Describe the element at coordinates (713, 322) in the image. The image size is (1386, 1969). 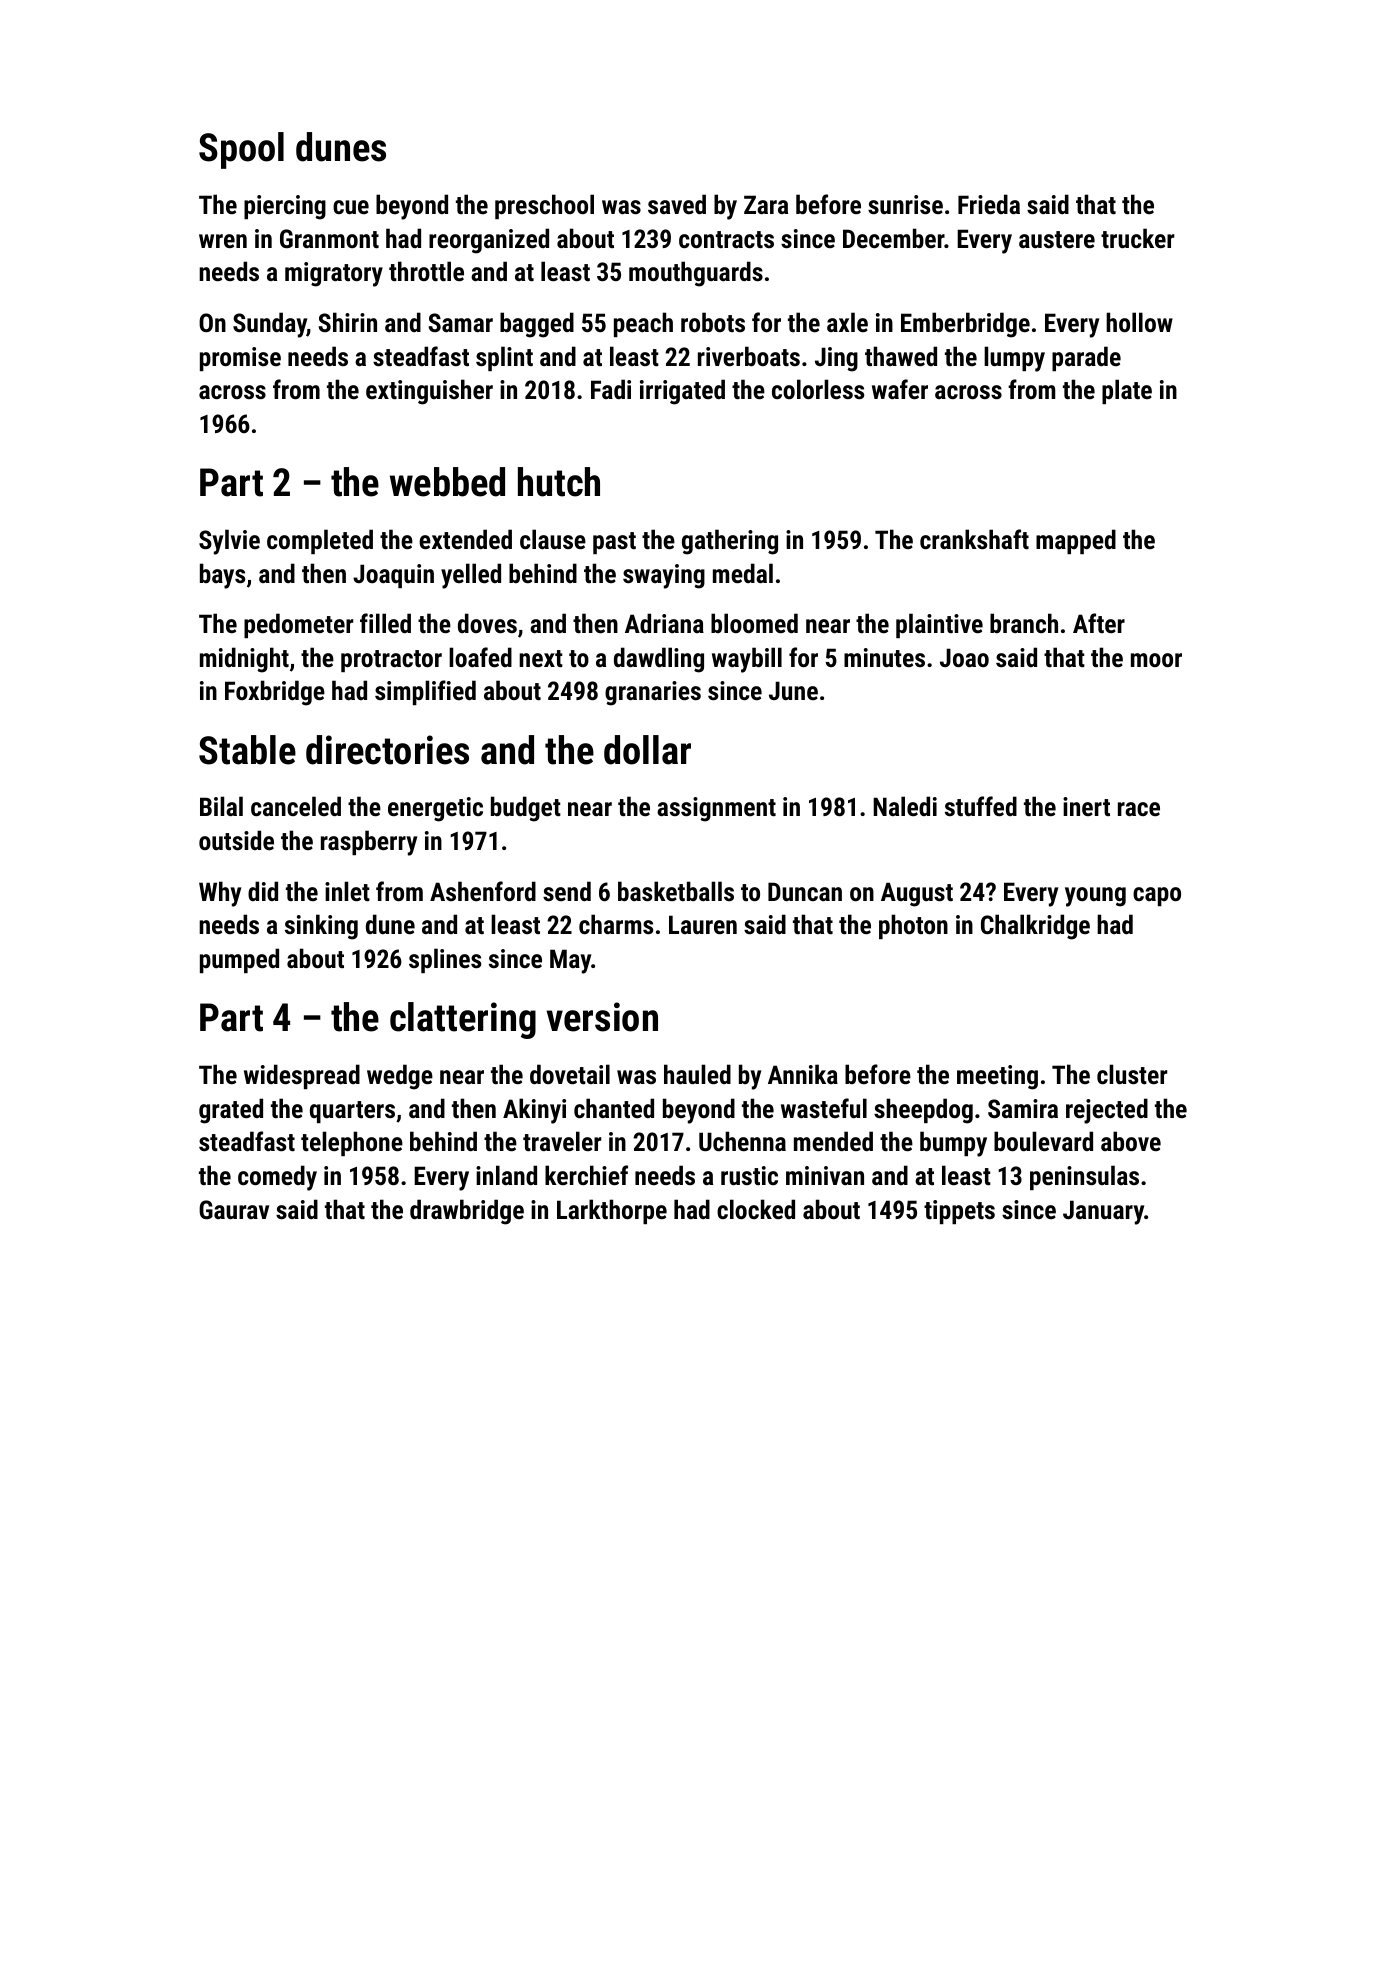
I see `robots` at that location.
